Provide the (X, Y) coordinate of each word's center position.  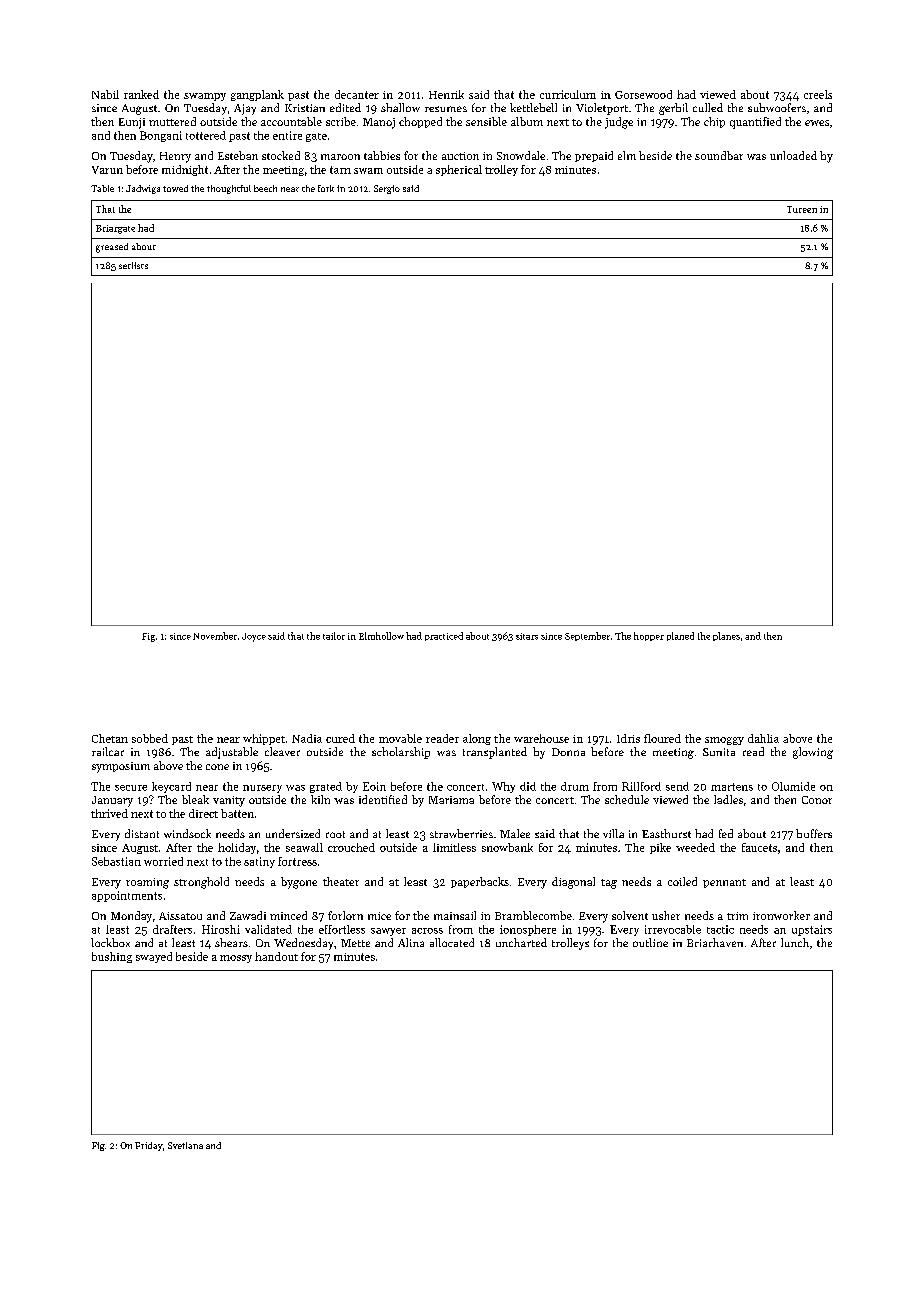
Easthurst (666, 833)
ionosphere (528, 930)
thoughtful (229, 189)
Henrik (446, 94)
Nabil (105, 94)
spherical (459, 170)
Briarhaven (715, 942)
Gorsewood (643, 94)
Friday (149, 1146)
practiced (444, 636)
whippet (264, 739)
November (215, 636)
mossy (236, 959)
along (477, 739)
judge (619, 123)
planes (726, 636)
